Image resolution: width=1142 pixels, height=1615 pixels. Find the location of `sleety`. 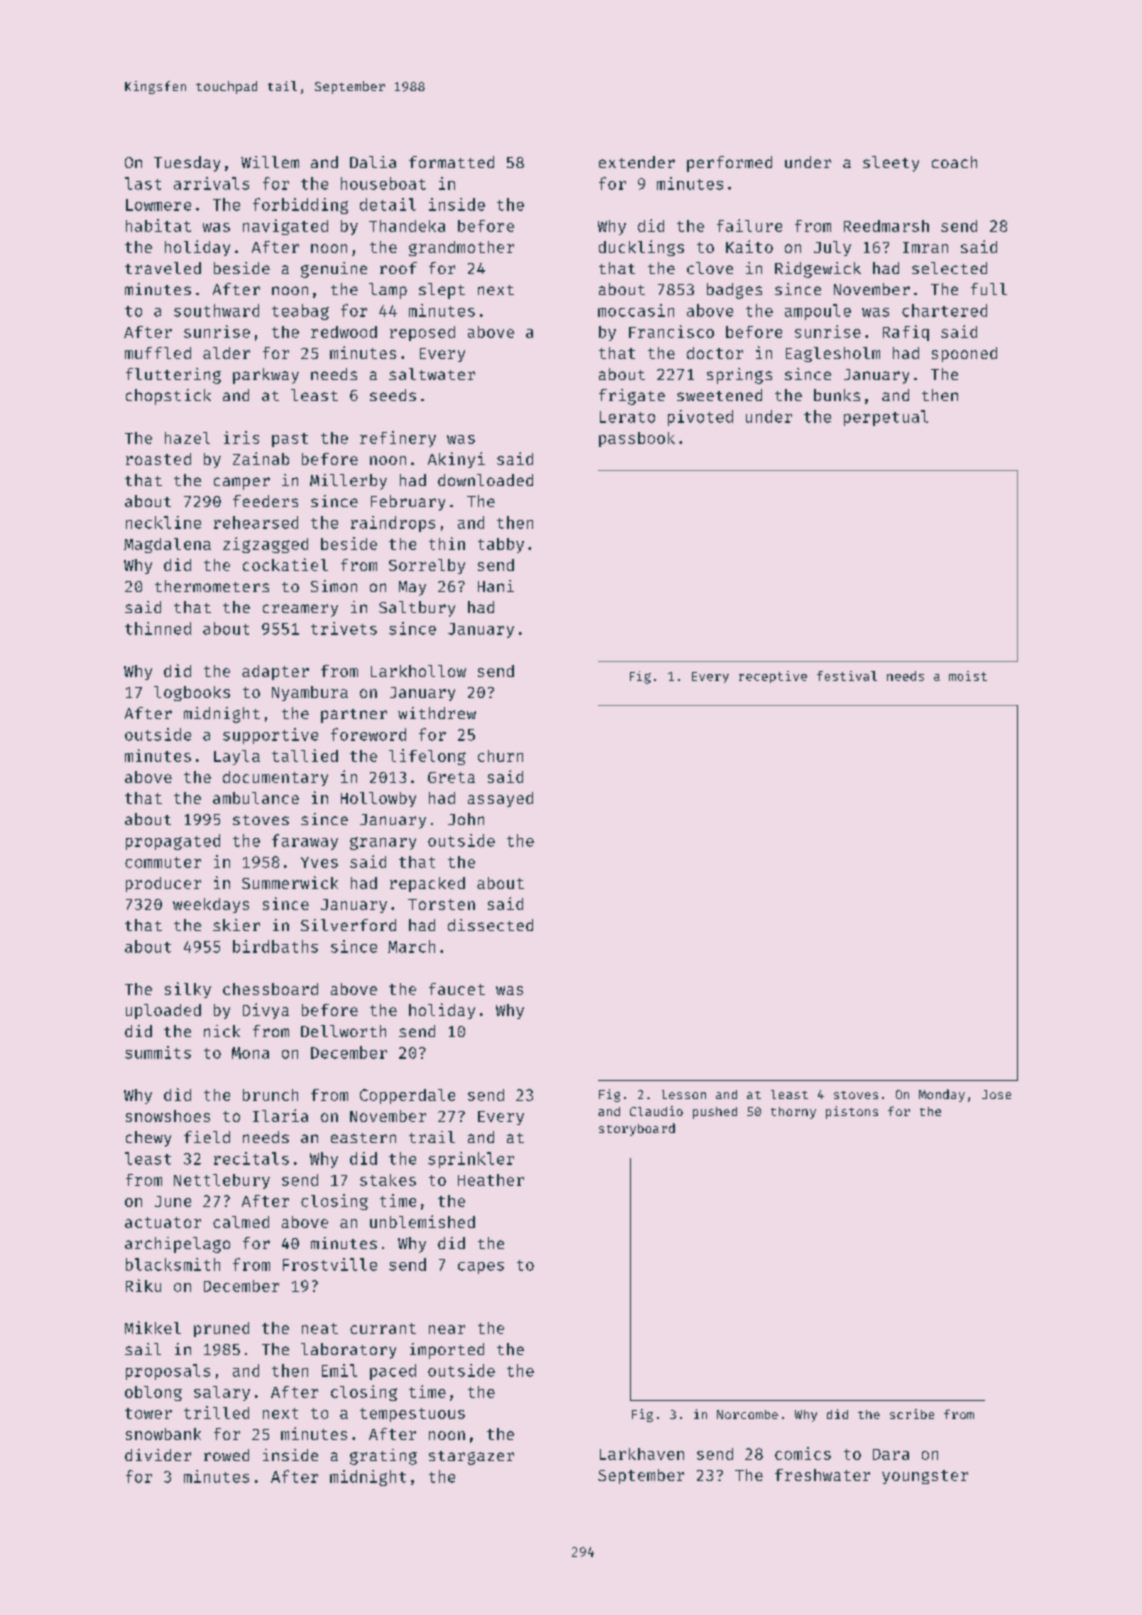

sleety is located at coordinates (891, 164).
